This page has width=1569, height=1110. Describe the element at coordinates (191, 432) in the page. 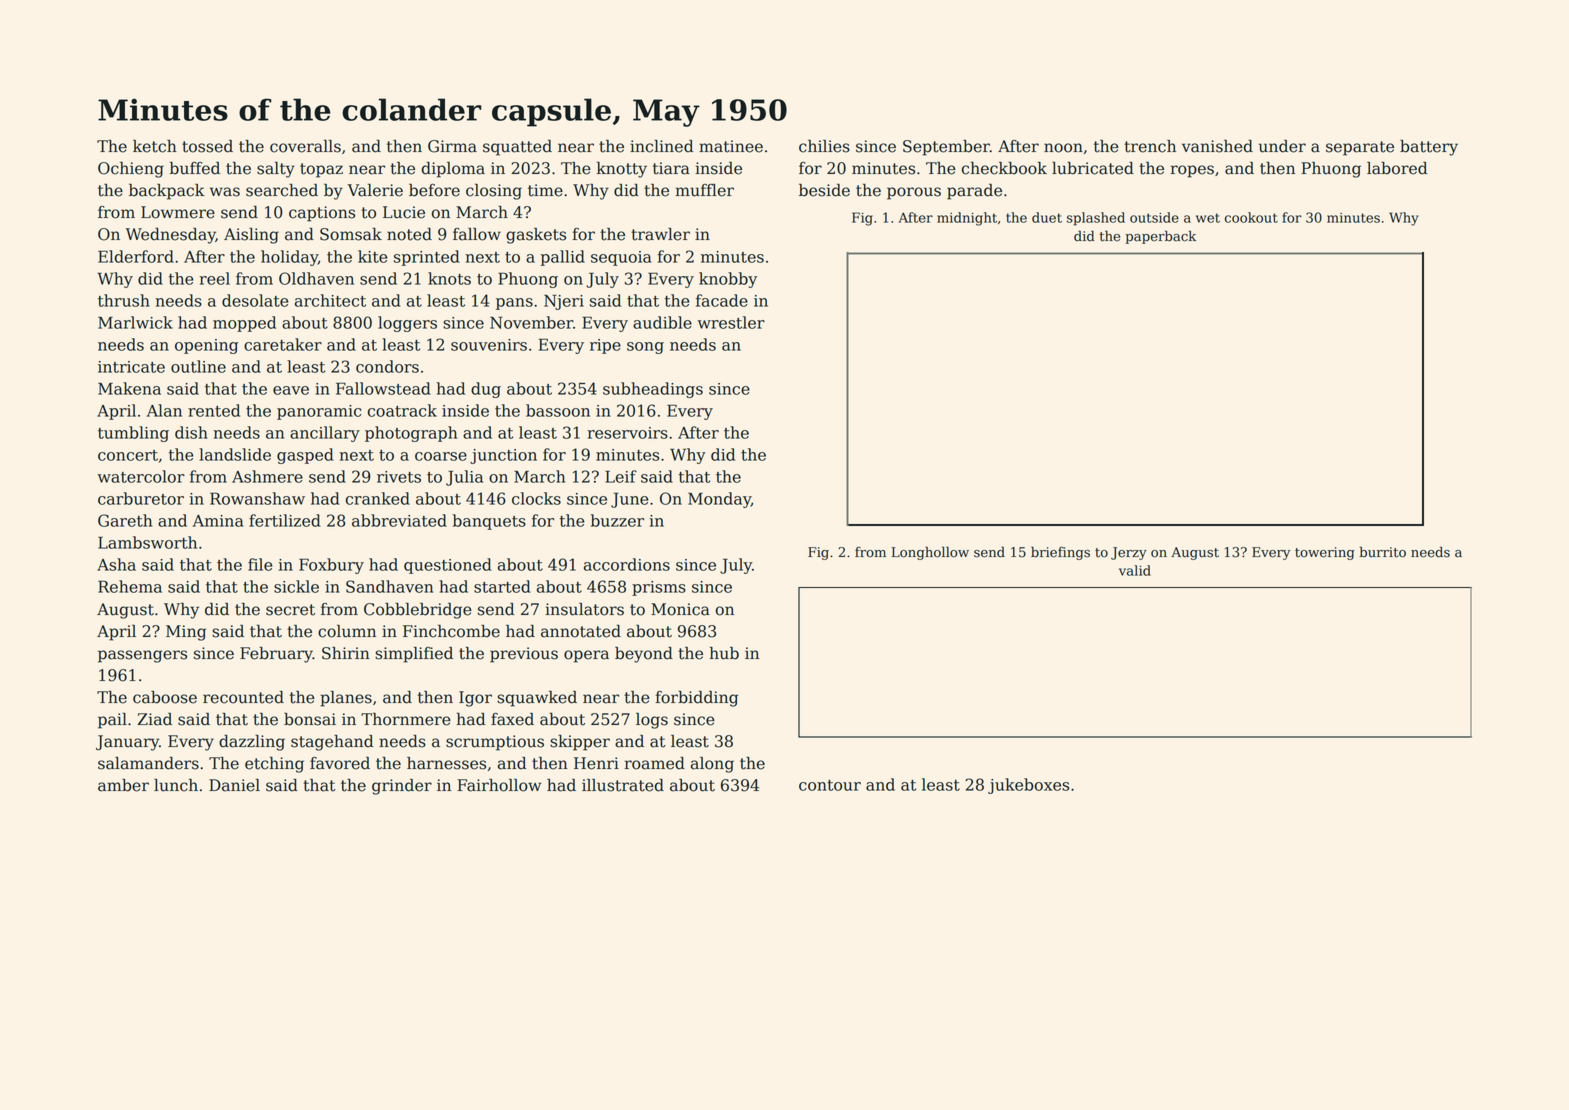

I see `dish` at that location.
